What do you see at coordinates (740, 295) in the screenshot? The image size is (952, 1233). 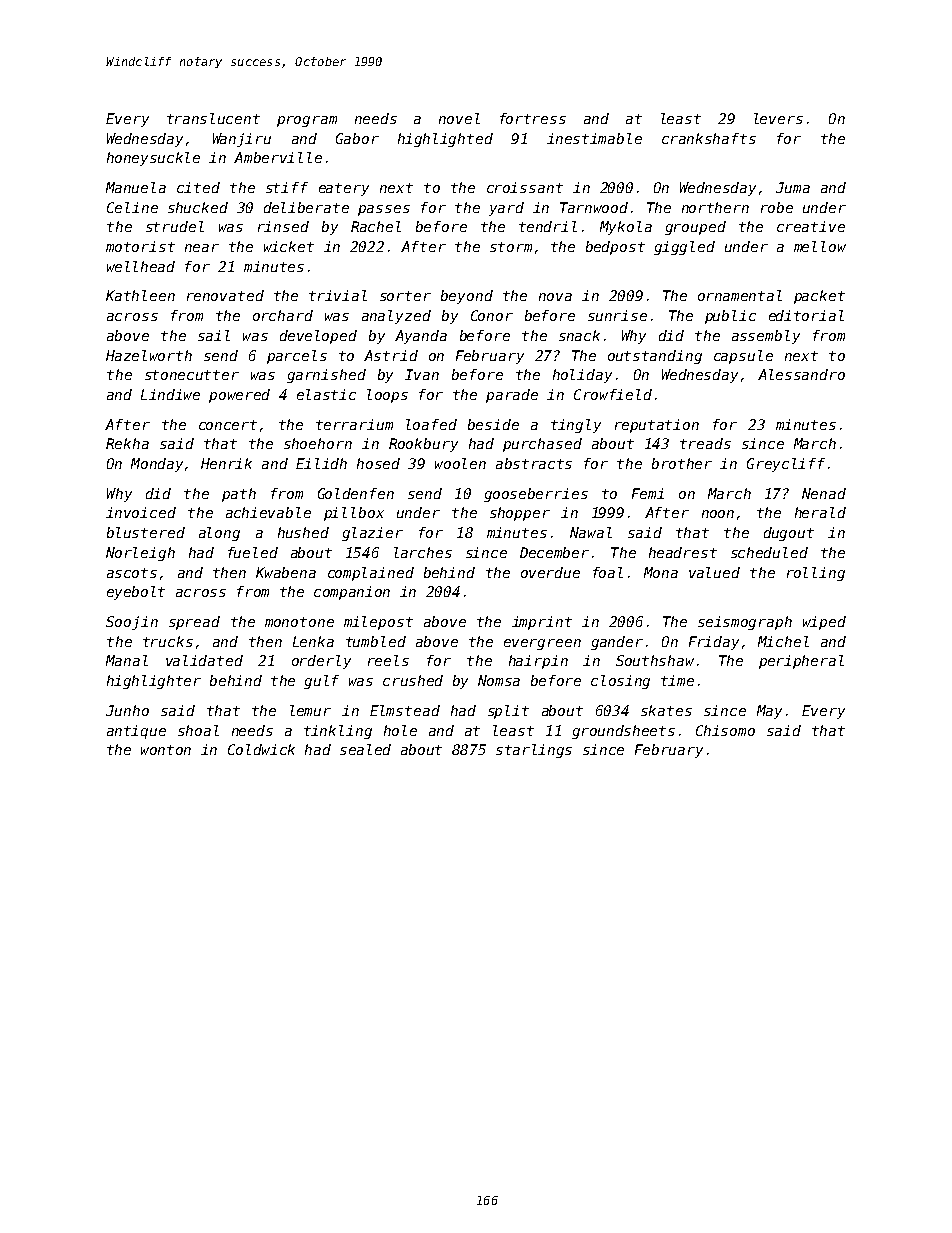 I see `ornamental` at bounding box center [740, 295].
